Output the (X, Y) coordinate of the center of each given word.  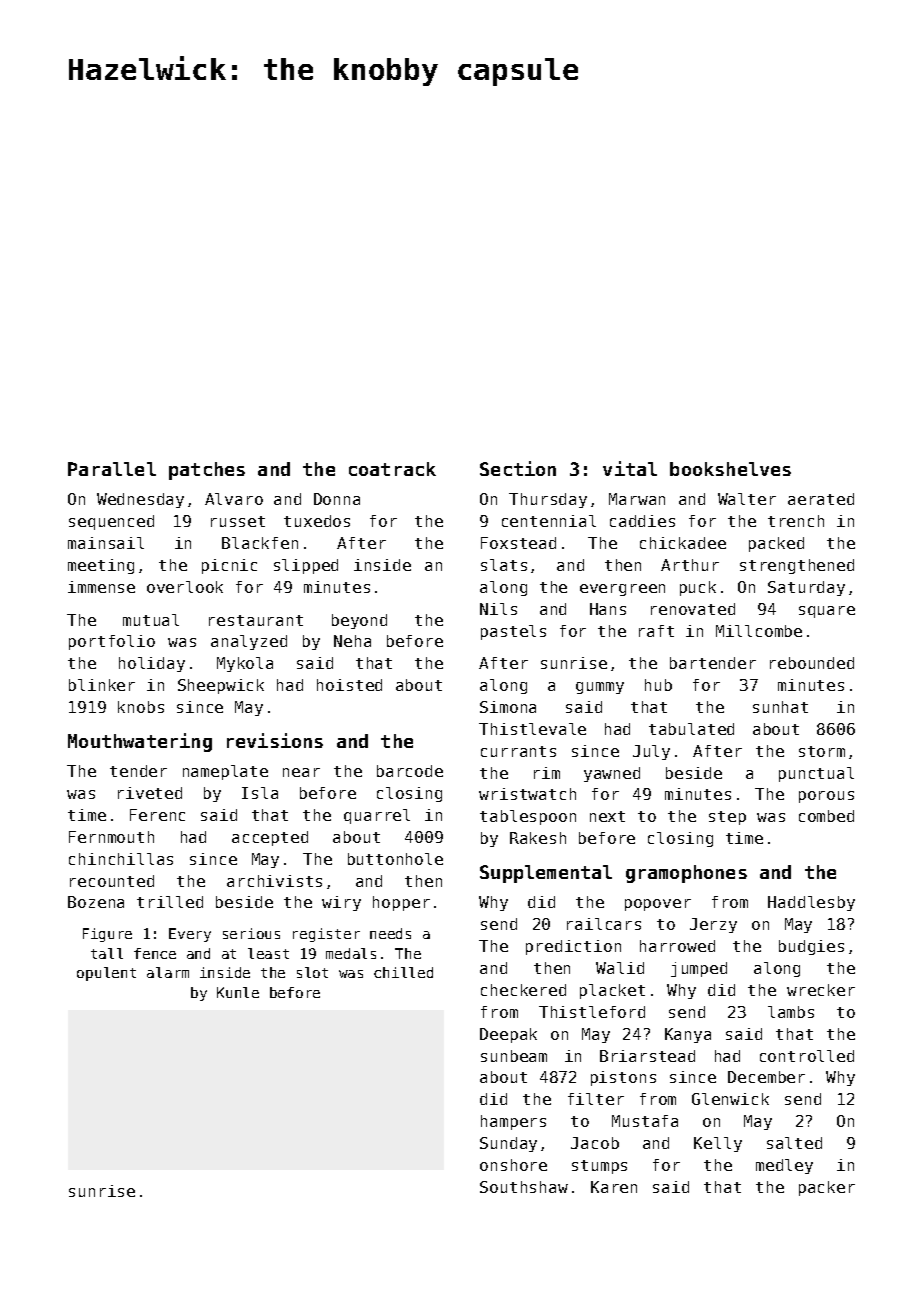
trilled (170, 902)
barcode (410, 771)
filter (596, 1099)
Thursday (548, 500)
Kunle (238, 992)
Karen (614, 1187)
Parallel (112, 469)
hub (658, 685)
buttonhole (395, 859)
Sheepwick (221, 686)
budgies (811, 947)
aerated (821, 499)
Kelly (718, 1144)
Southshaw (524, 1187)
